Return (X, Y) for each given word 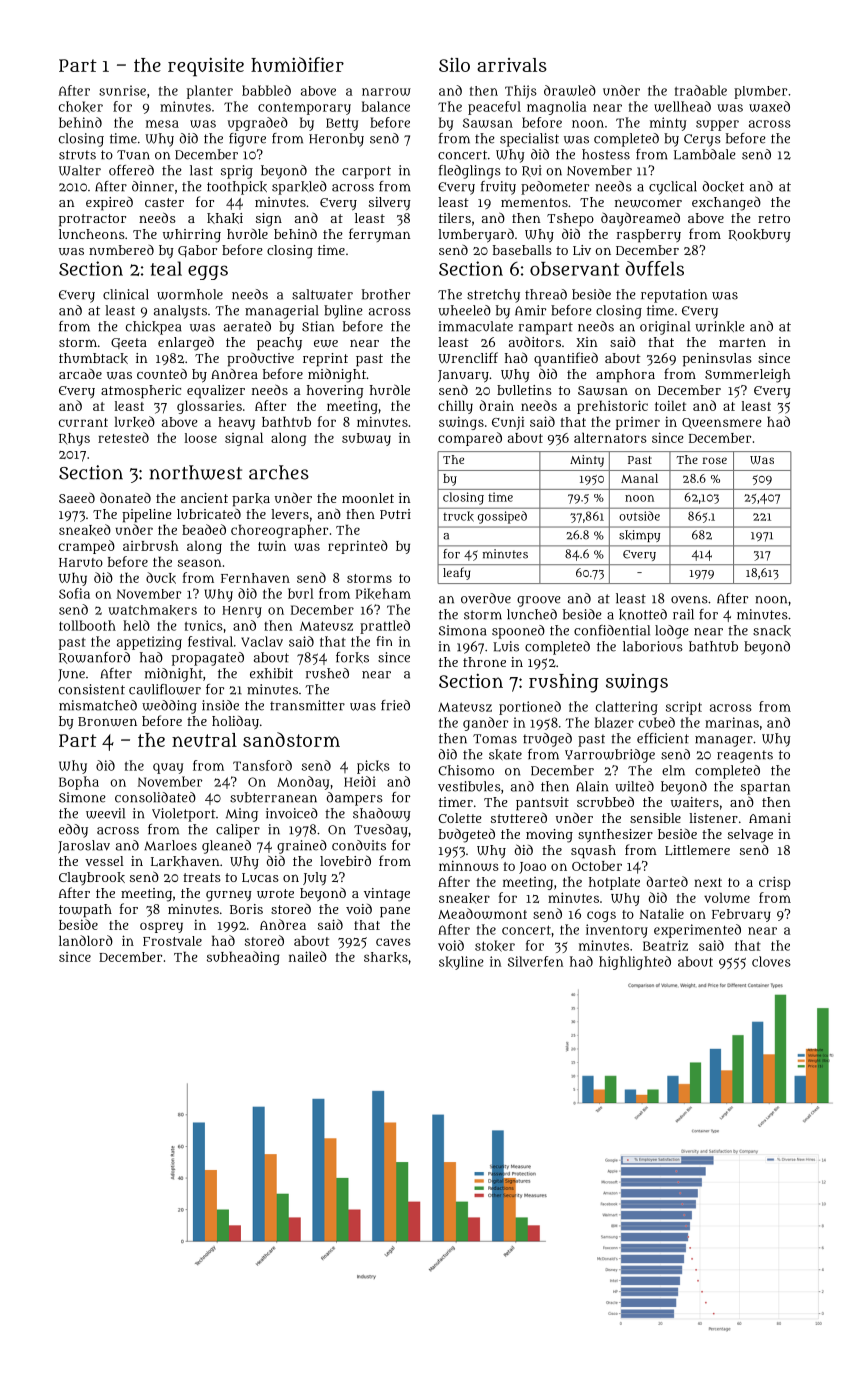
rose (714, 460)
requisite (206, 67)
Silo (454, 64)
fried (395, 705)
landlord (86, 940)
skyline (461, 963)
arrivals (512, 65)
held (136, 625)
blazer (614, 722)
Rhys (74, 439)
